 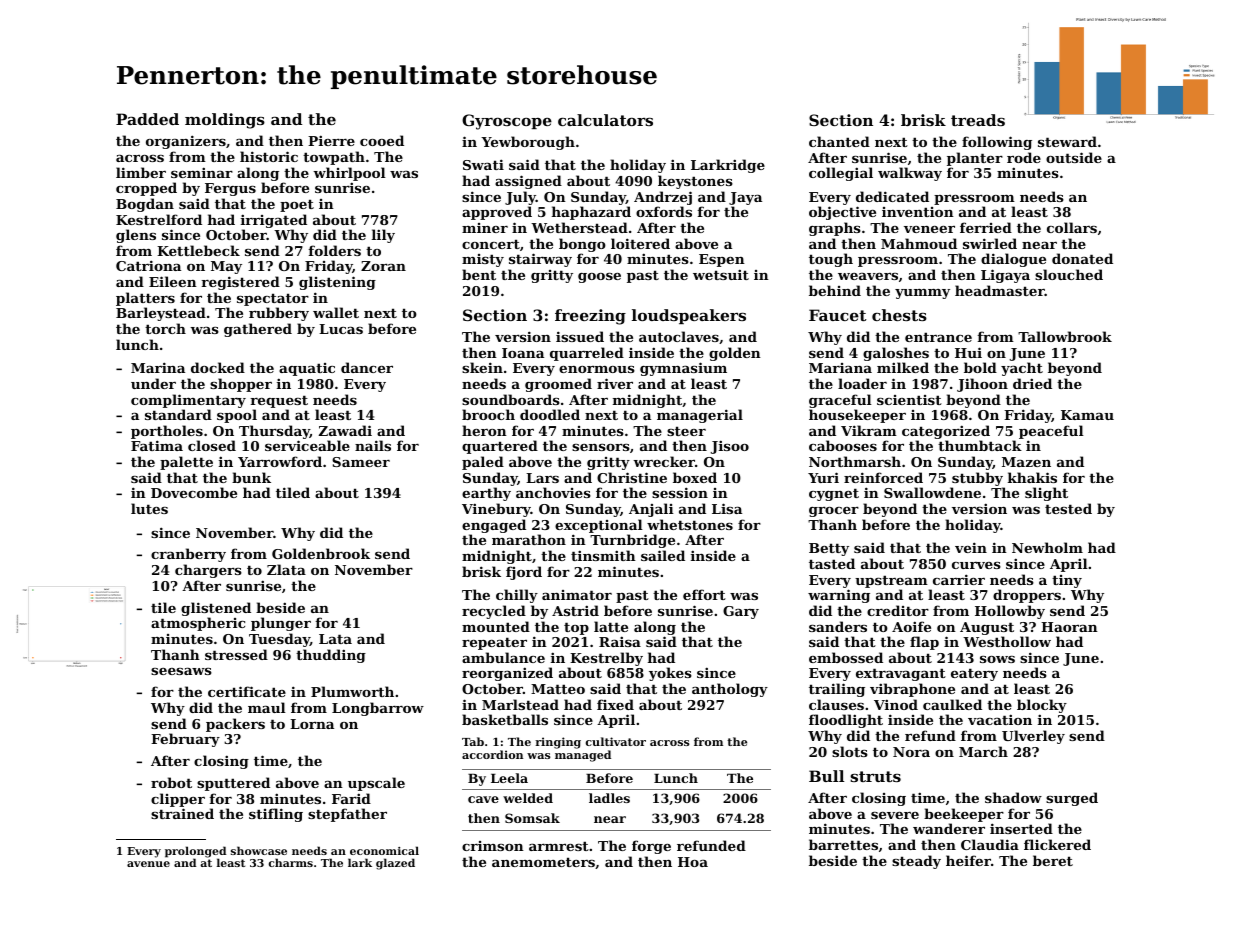 I want to click on chargers, so click(x=208, y=571).
